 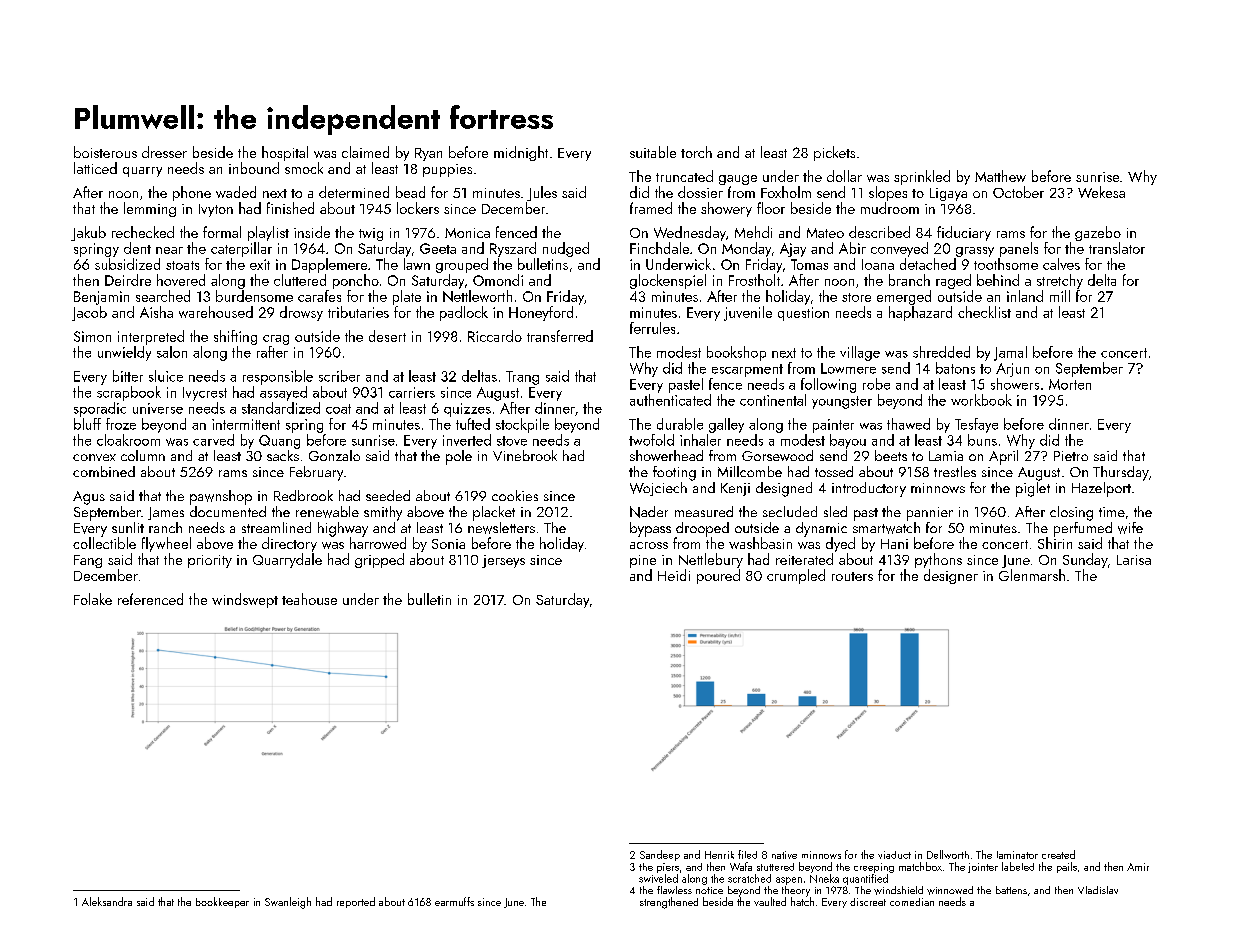 What do you see at coordinates (738, 180) in the screenshot?
I see `gauge` at bounding box center [738, 180].
